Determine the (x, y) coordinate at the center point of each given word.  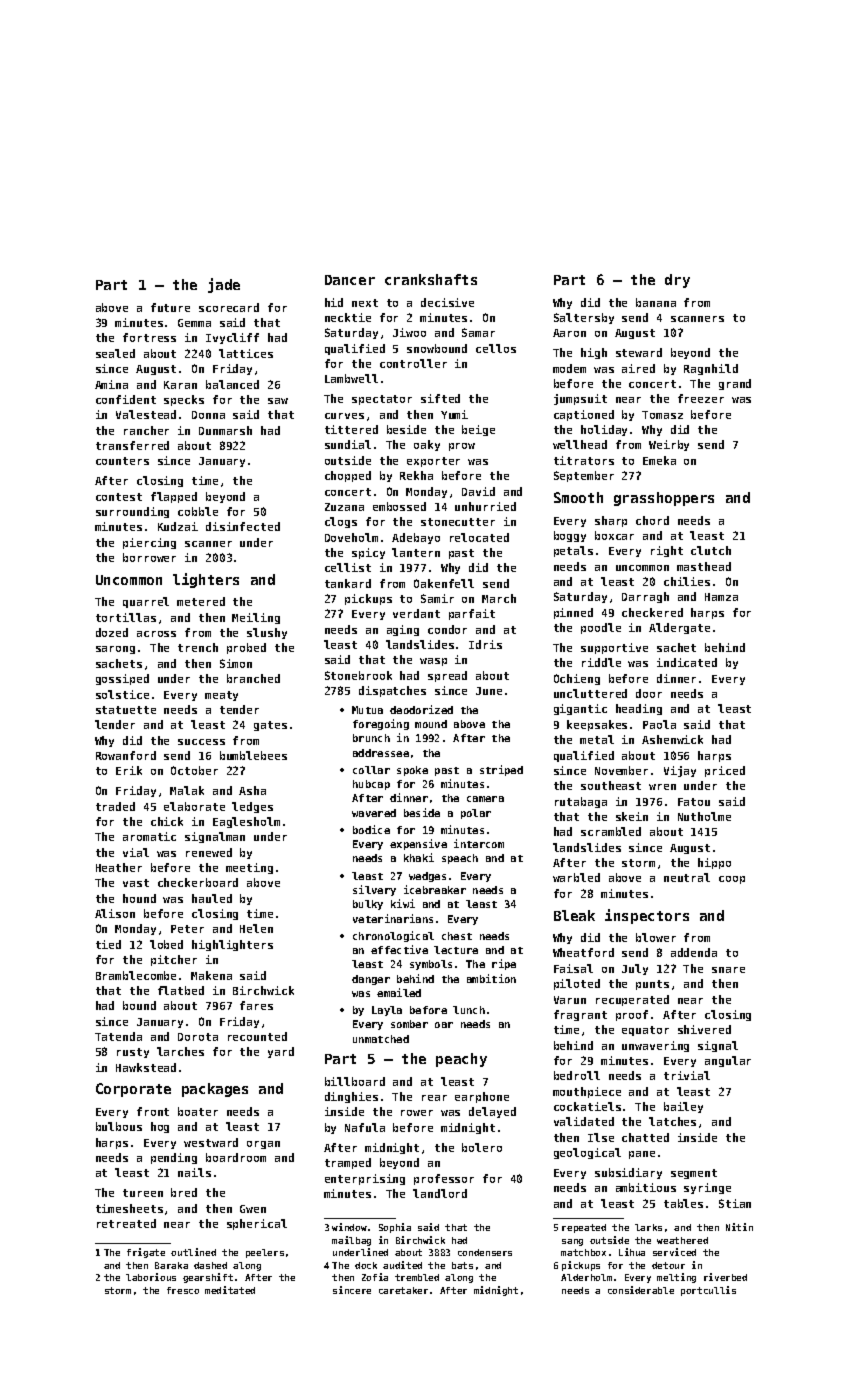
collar (371, 770)
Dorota (198, 1037)
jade (224, 285)
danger (371, 980)
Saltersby (584, 318)
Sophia (395, 1228)
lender (115, 724)
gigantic (580, 709)
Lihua (632, 1252)
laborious (151, 1277)
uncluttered (590, 693)
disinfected (243, 526)
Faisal (573, 968)
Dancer (350, 280)
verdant (416, 613)
